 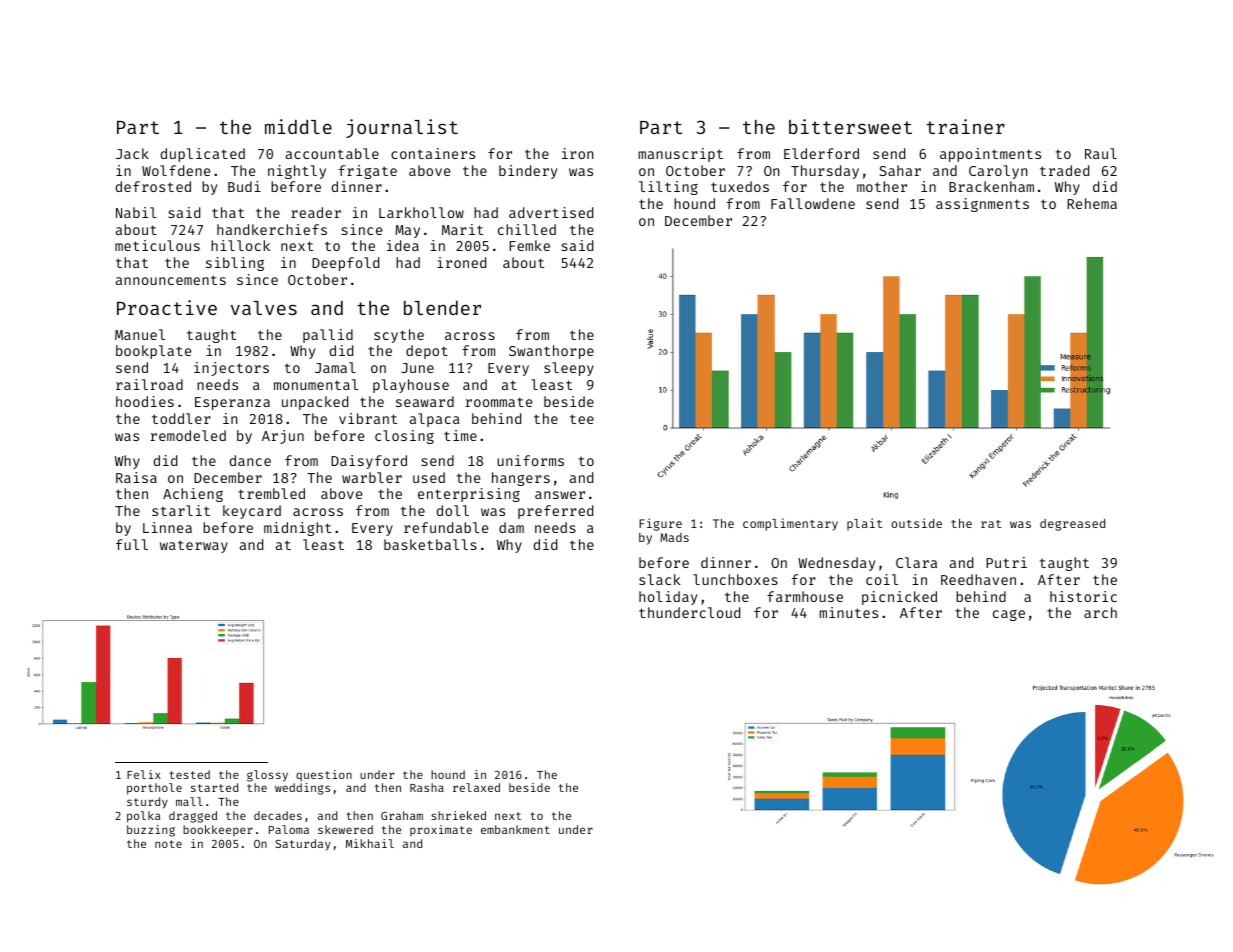 What do you see at coordinates (402, 128) in the image?
I see `journalist` at bounding box center [402, 128].
